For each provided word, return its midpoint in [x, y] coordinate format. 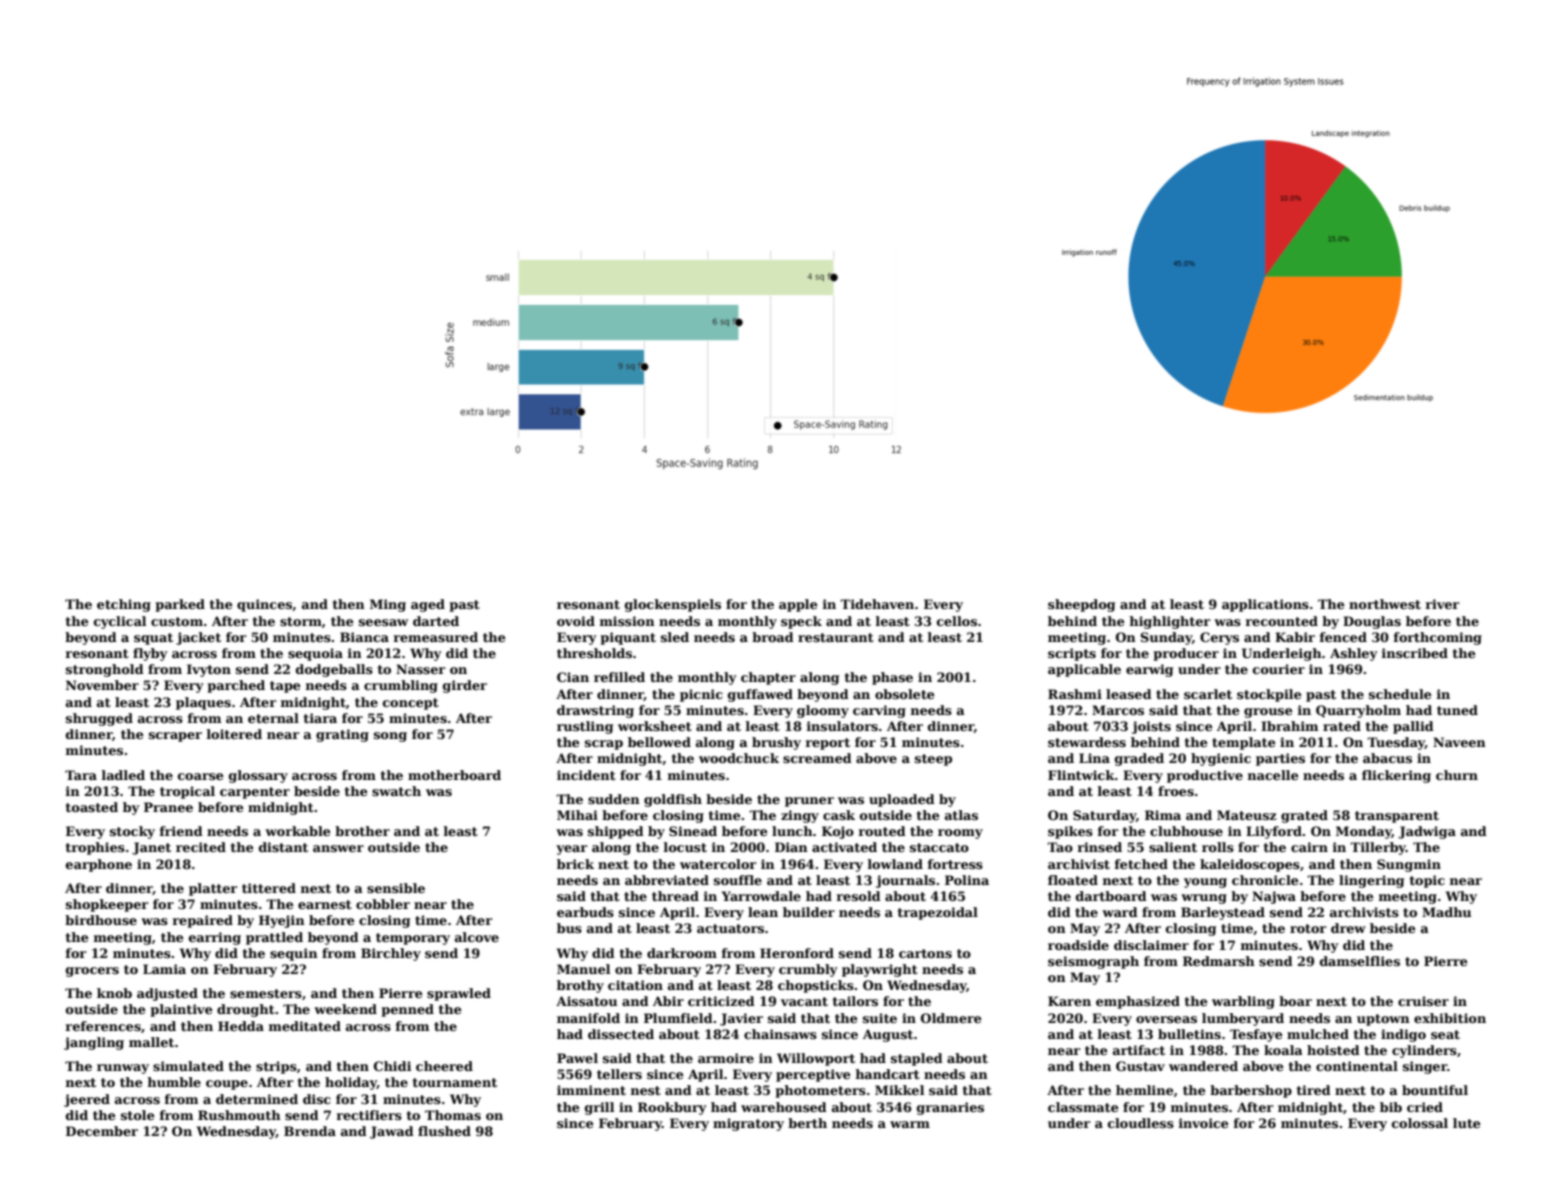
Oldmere [951, 1018]
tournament [455, 1082]
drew [1348, 928]
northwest [1385, 604]
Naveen [1459, 742]
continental [1357, 1066]
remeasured [436, 637]
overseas [1166, 1019]
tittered [269, 888]
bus [569, 928]
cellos [957, 621]
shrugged [99, 719]
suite [880, 1018]
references [103, 1026]
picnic [701, 695]
